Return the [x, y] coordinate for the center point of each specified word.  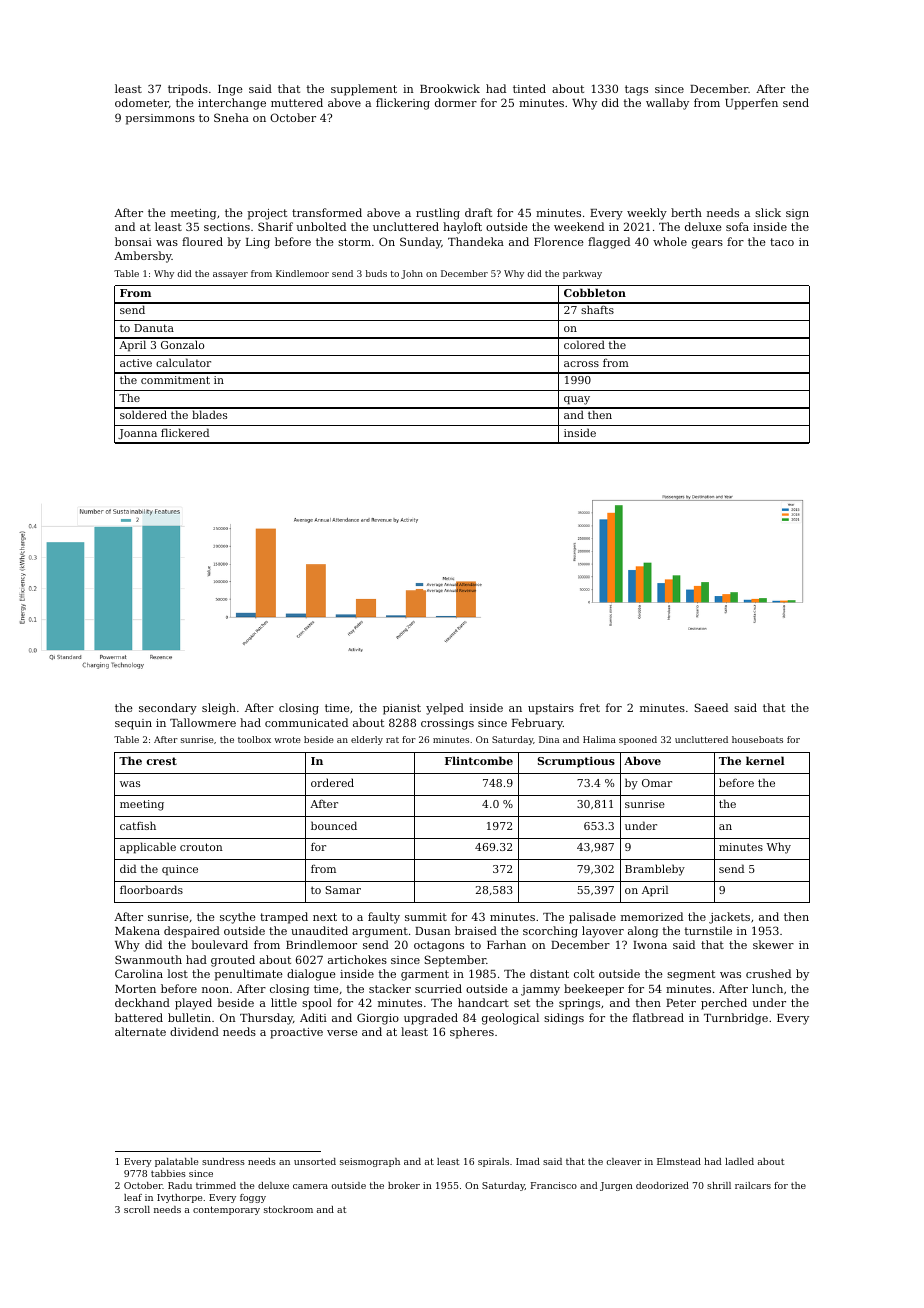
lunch [767, 988]
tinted [529, 88]
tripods [188, 90]
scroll [137, 1209]
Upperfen [751, 104]
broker [404, 1185]
